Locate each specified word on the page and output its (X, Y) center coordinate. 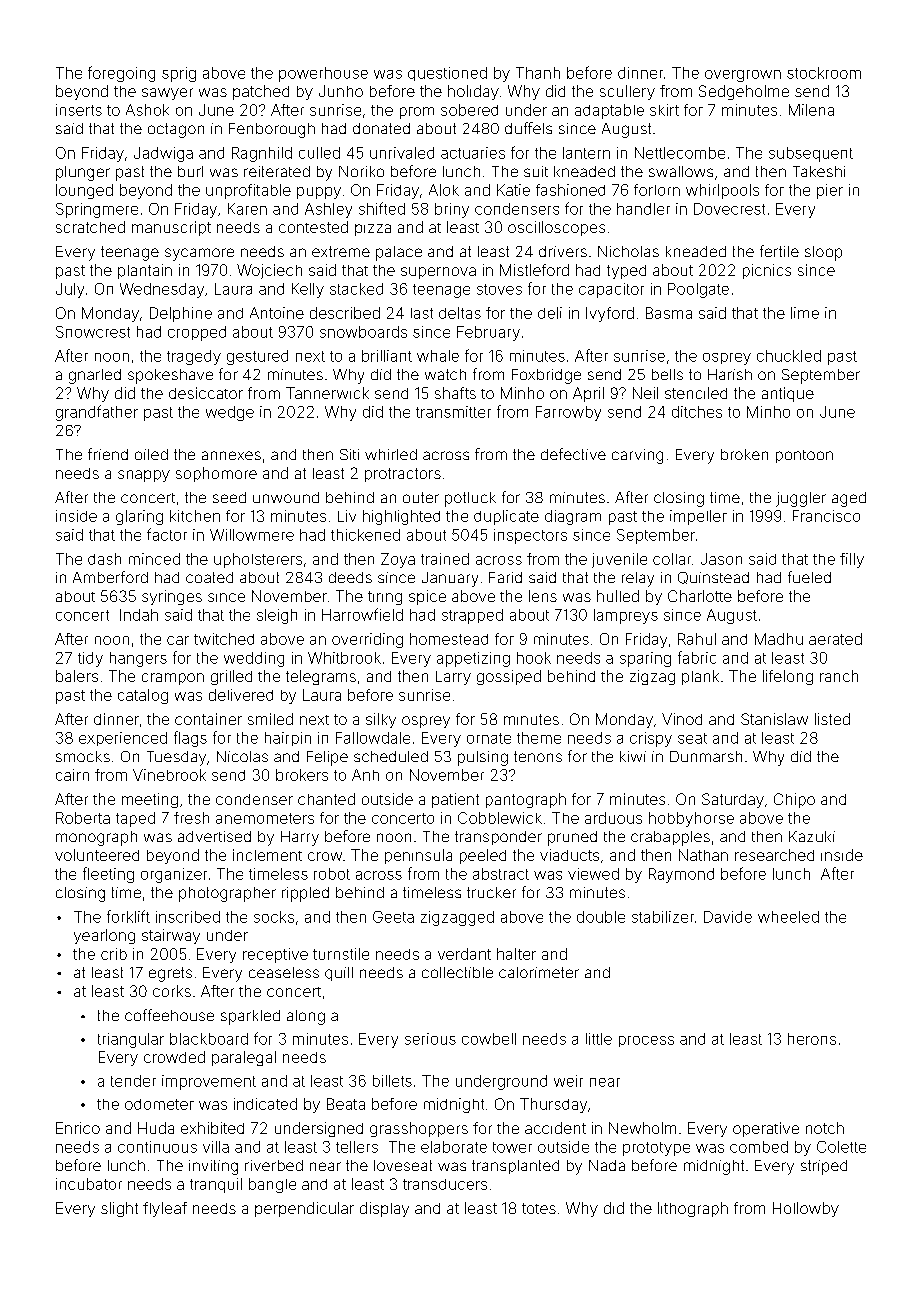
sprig (179, 74)
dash (104, 559)
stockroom (824, 73)
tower (512, 1147)
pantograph (526, 800)
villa (216, 1147)
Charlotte (700, 596)
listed (832, 719)
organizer (174, 875)
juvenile (619, 560)
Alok (444, 190)
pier (830, 191)
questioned (447, 74)
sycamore (199, 254)
